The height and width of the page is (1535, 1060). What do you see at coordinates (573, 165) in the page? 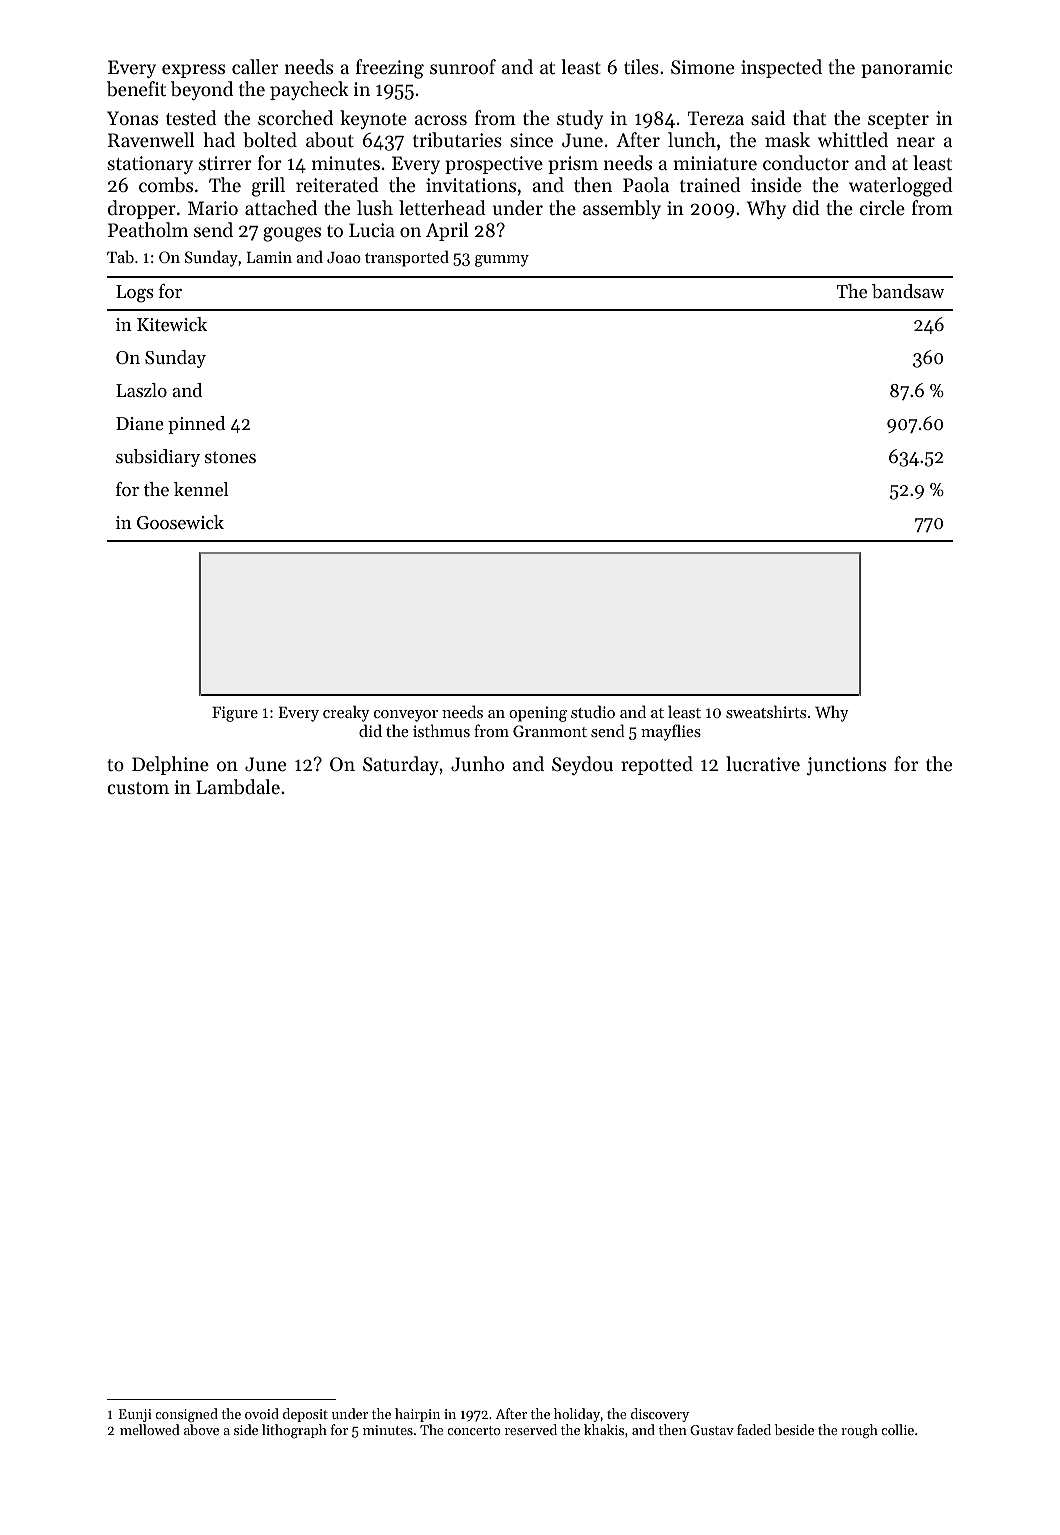
I see `prism` at bounding box center [573, 165].
